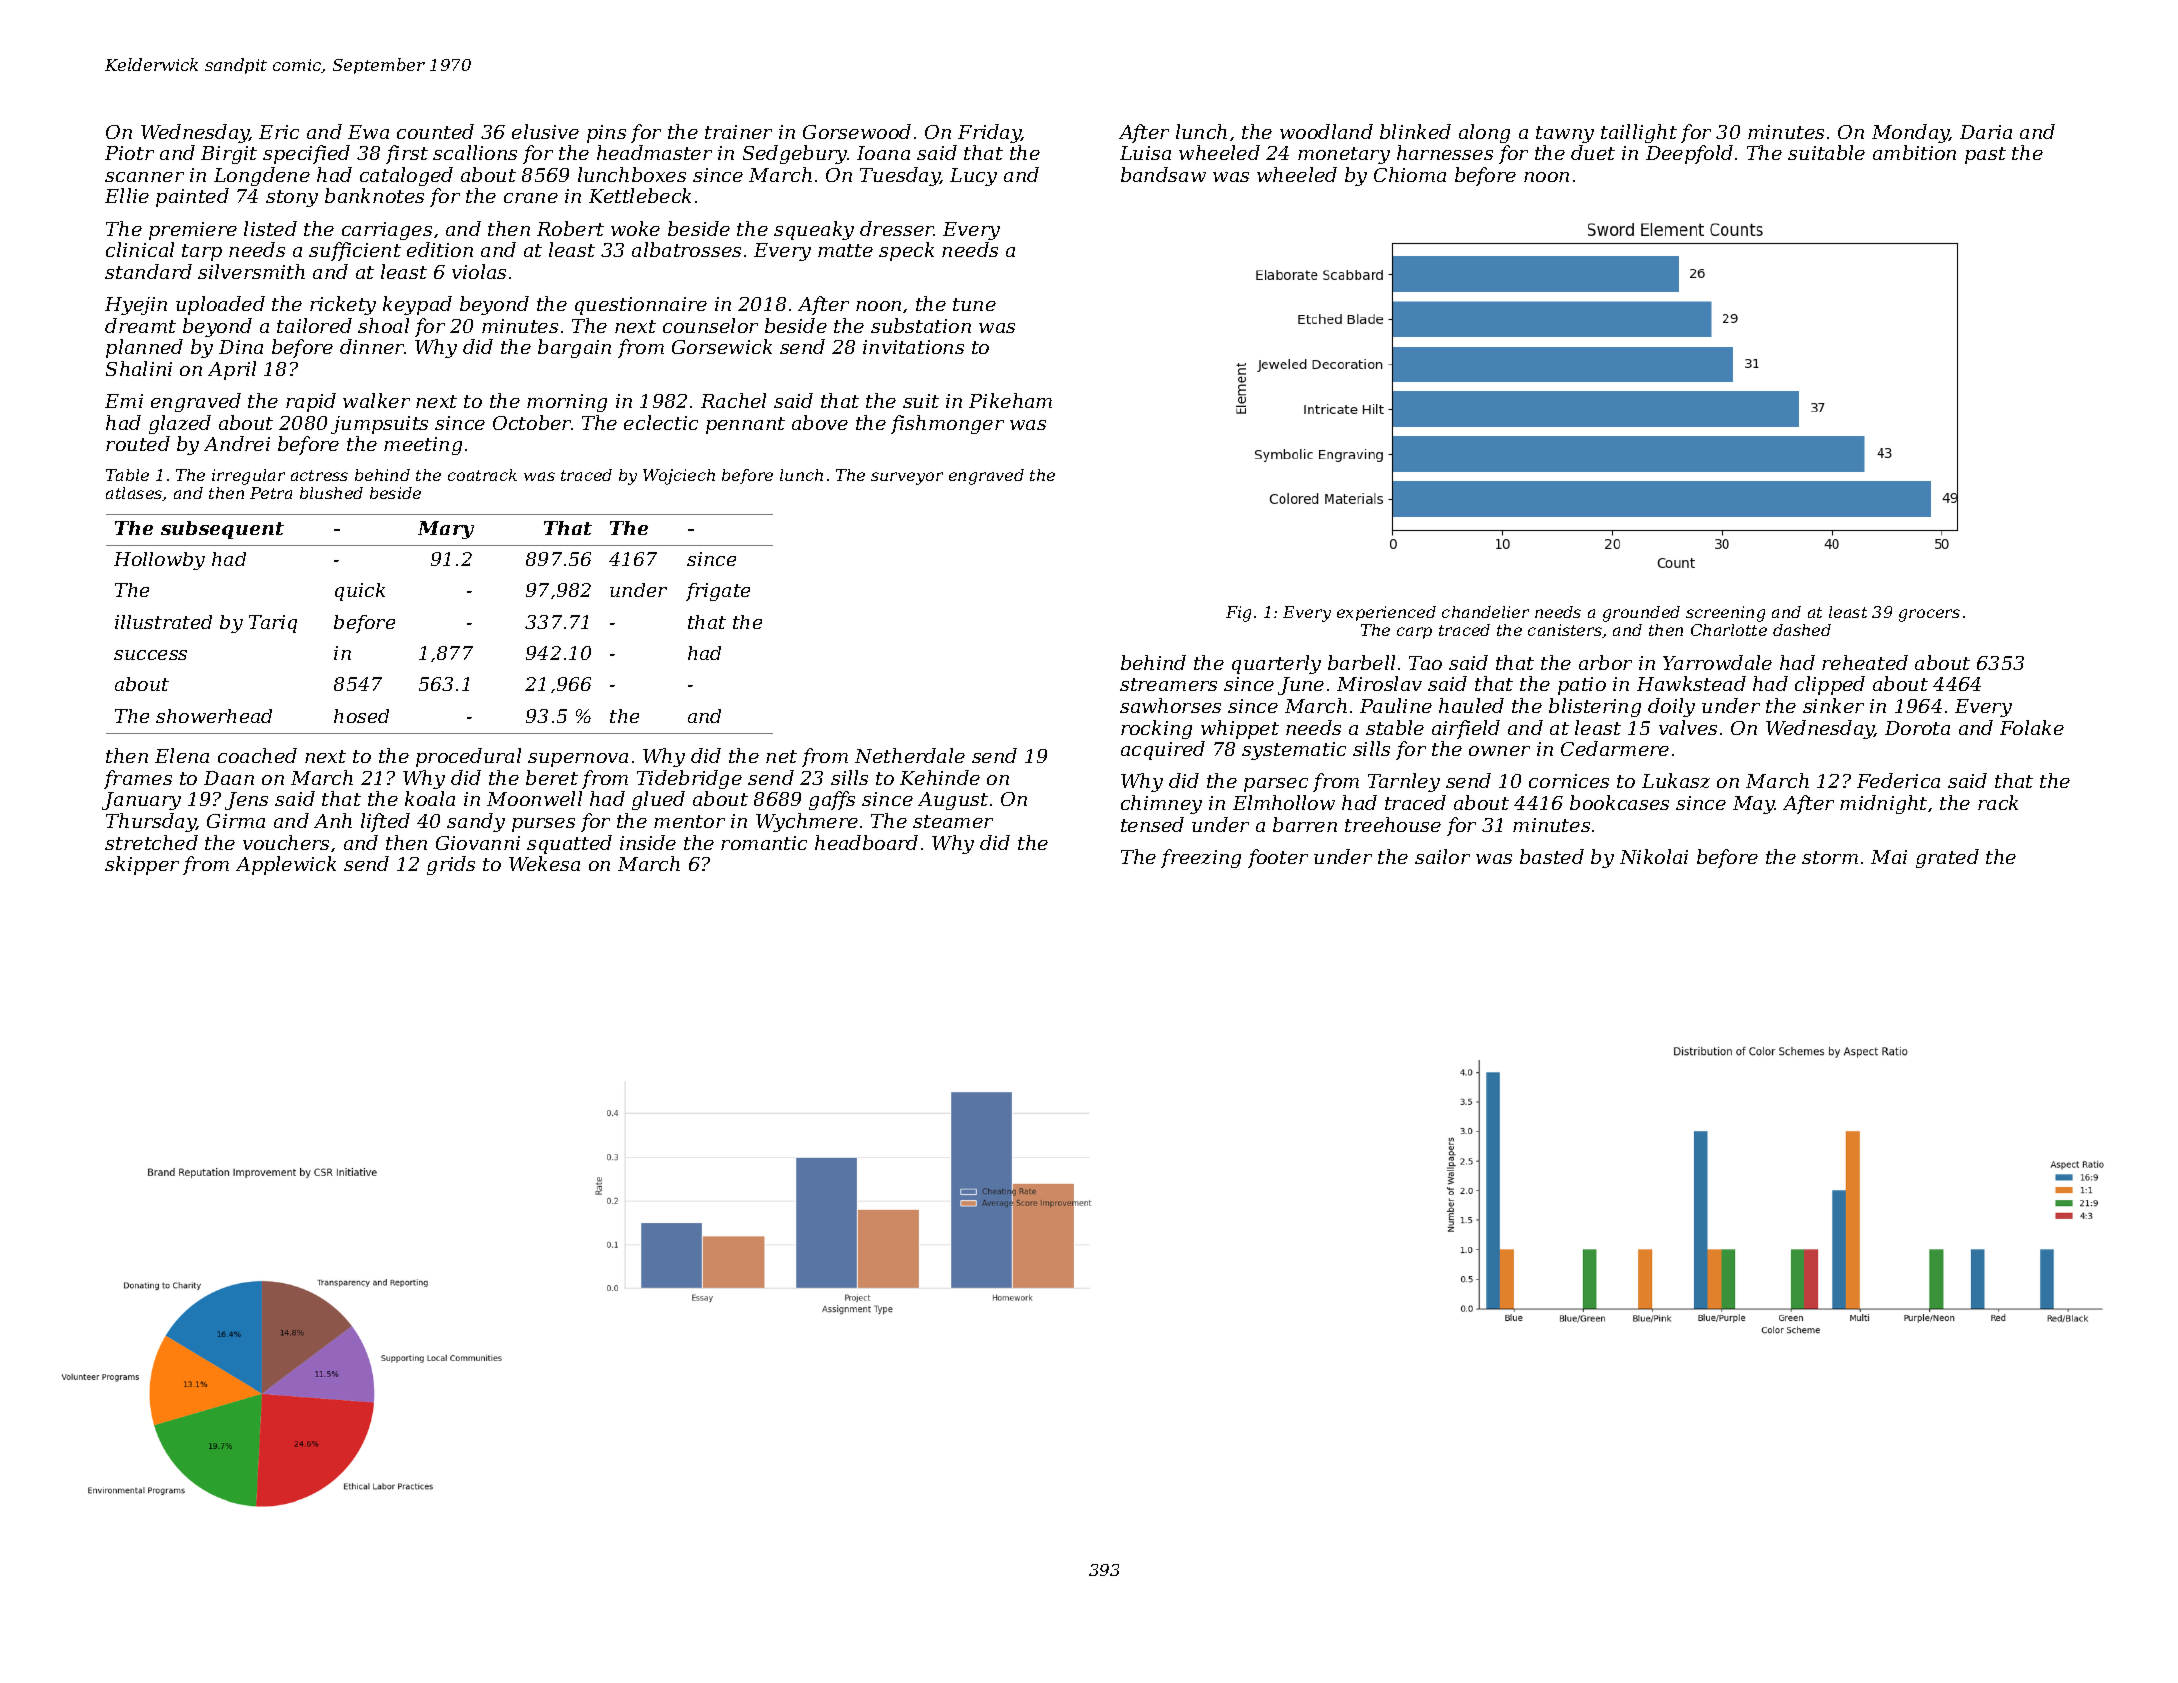 This screenshot has height=1683, width=2178. I want to click on Gorsewood, so click(857, 131).
